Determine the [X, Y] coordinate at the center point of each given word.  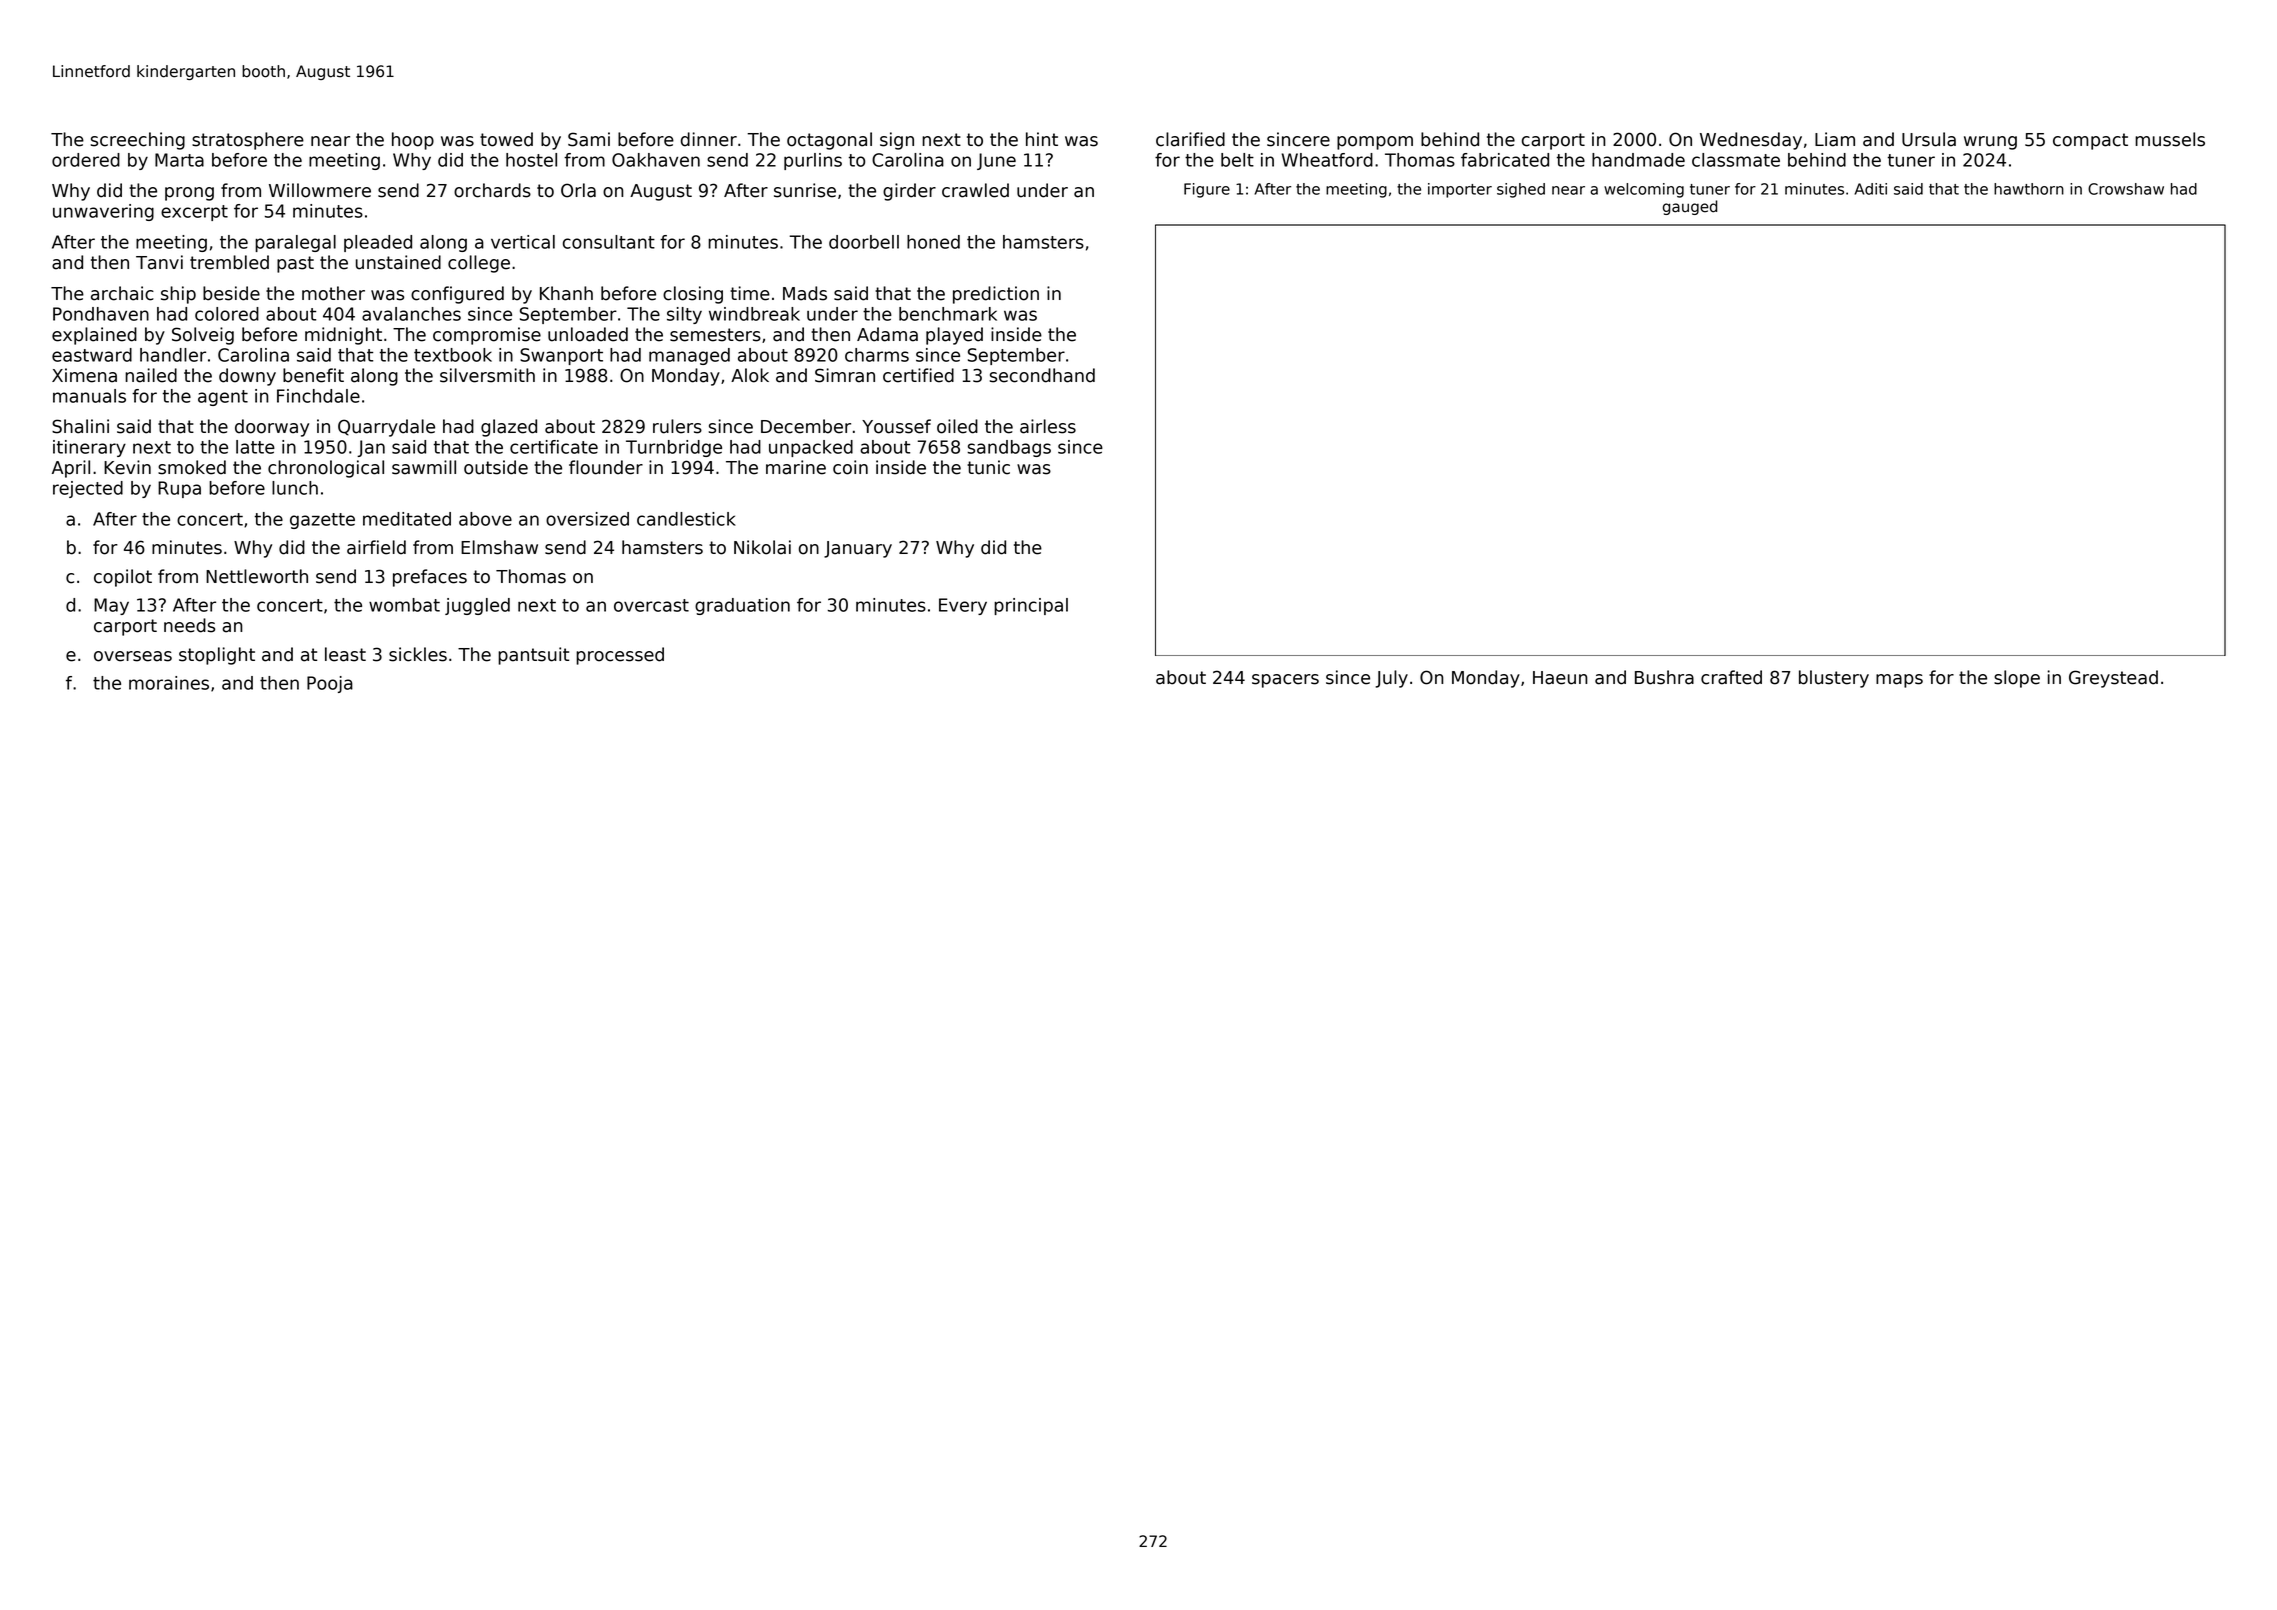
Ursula [1929, 139]
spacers [1285, 681]
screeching [138, 141]
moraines [169, 683]
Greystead [2113, 679]
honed [933, 242]
